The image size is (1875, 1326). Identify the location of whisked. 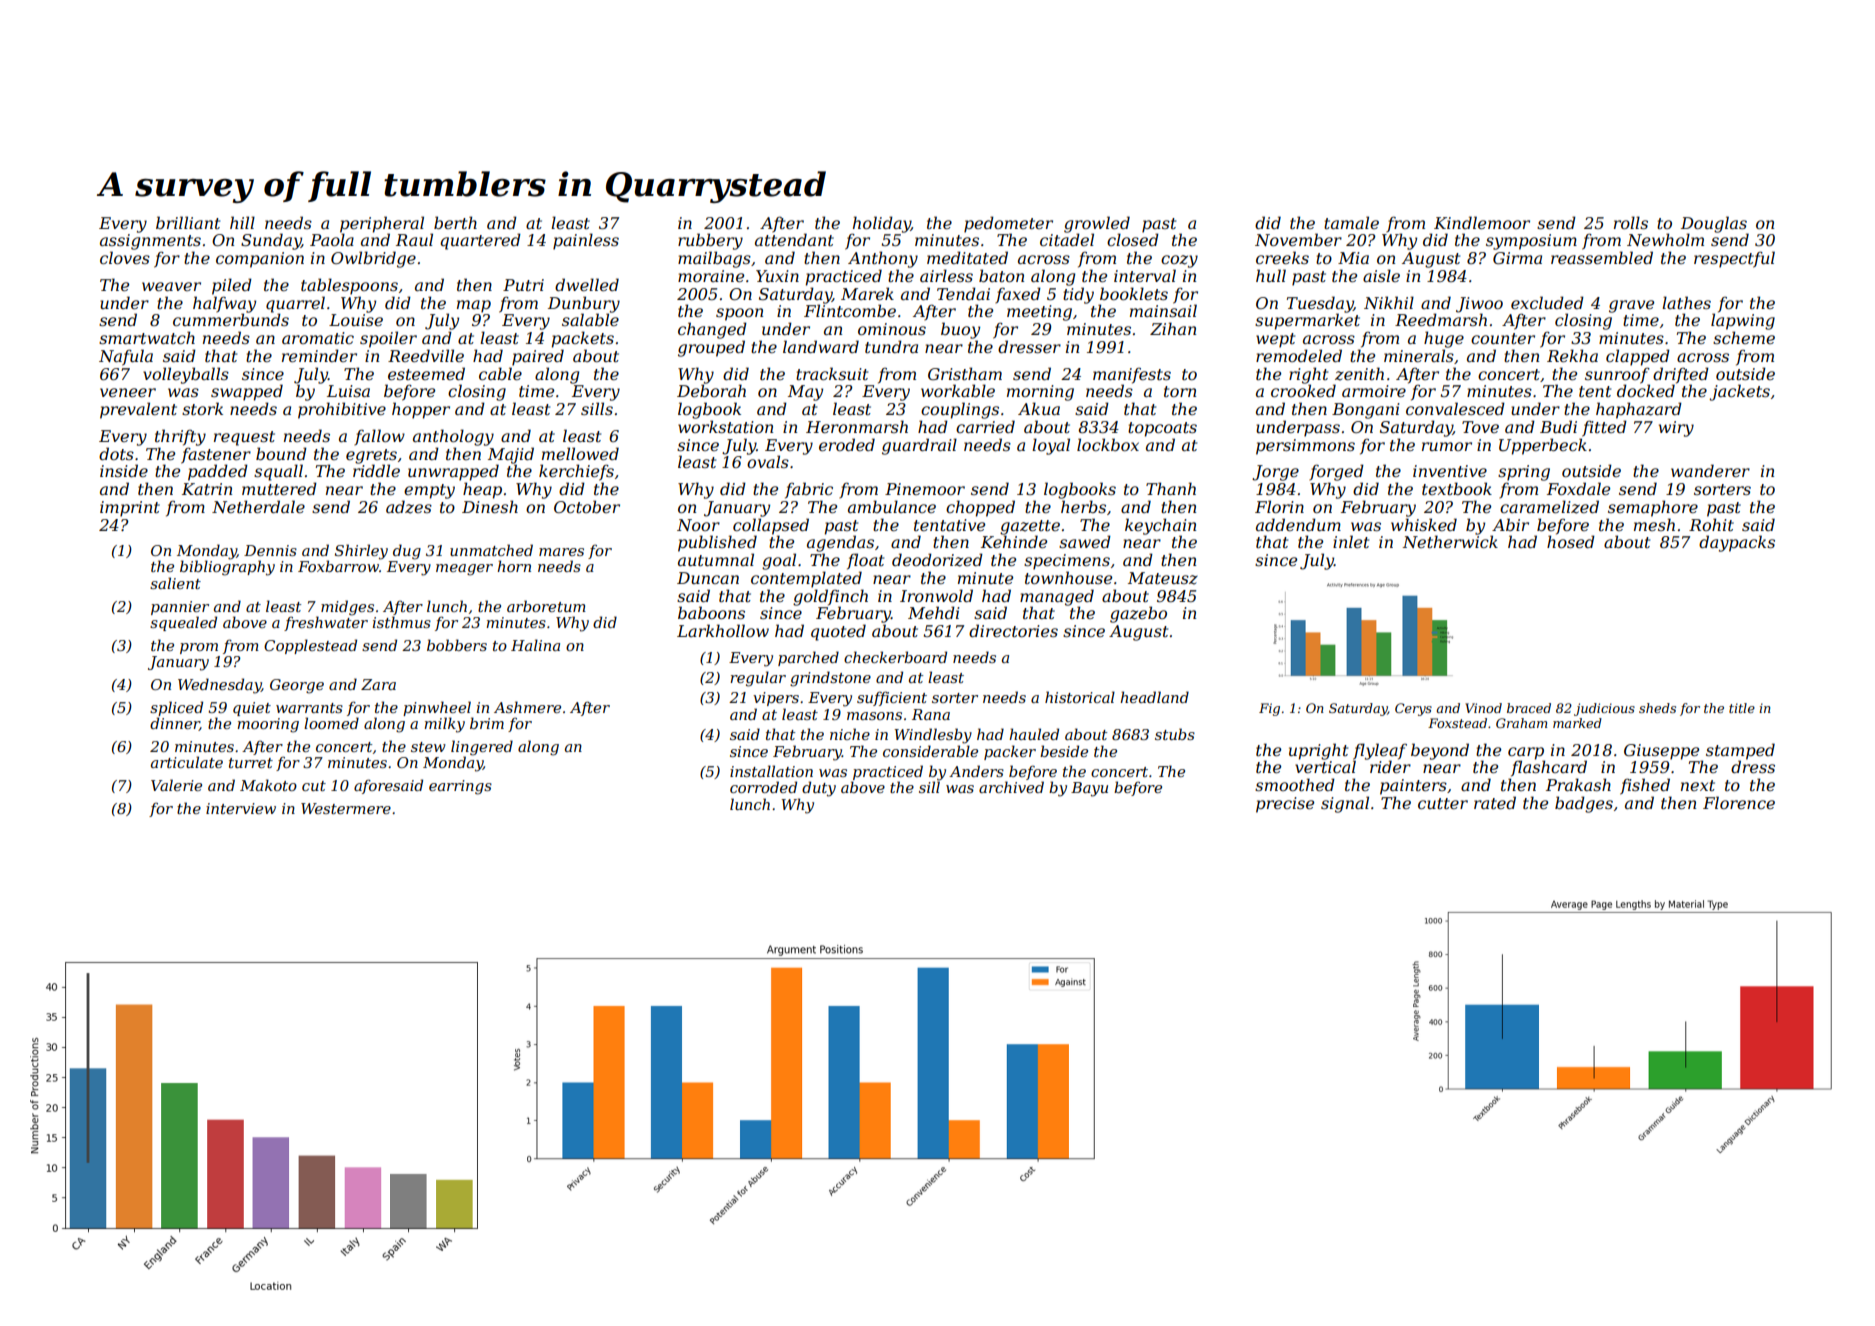
(1424, 524).
